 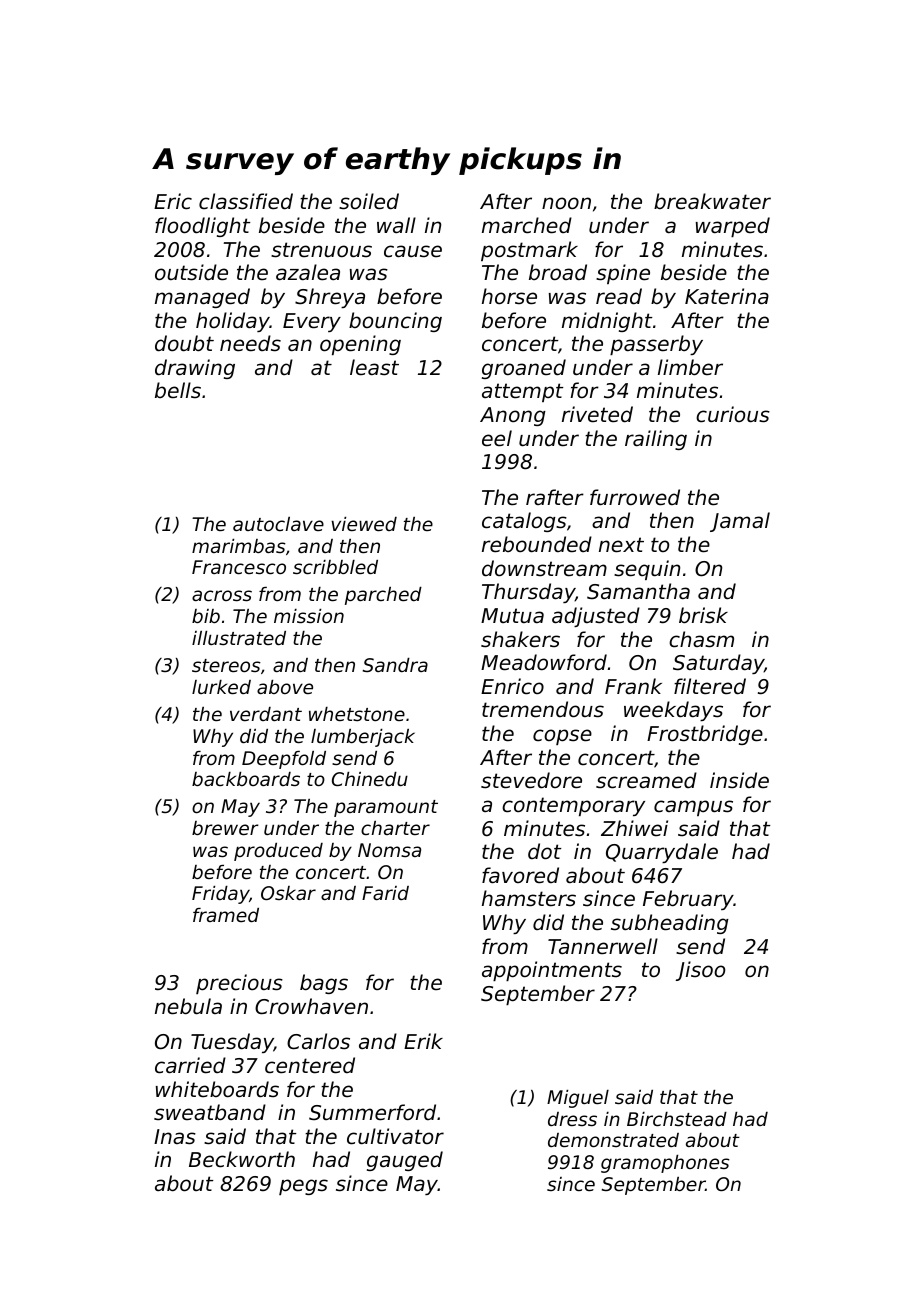 I want to click on Summerford, so click(x=372, y=1112).
